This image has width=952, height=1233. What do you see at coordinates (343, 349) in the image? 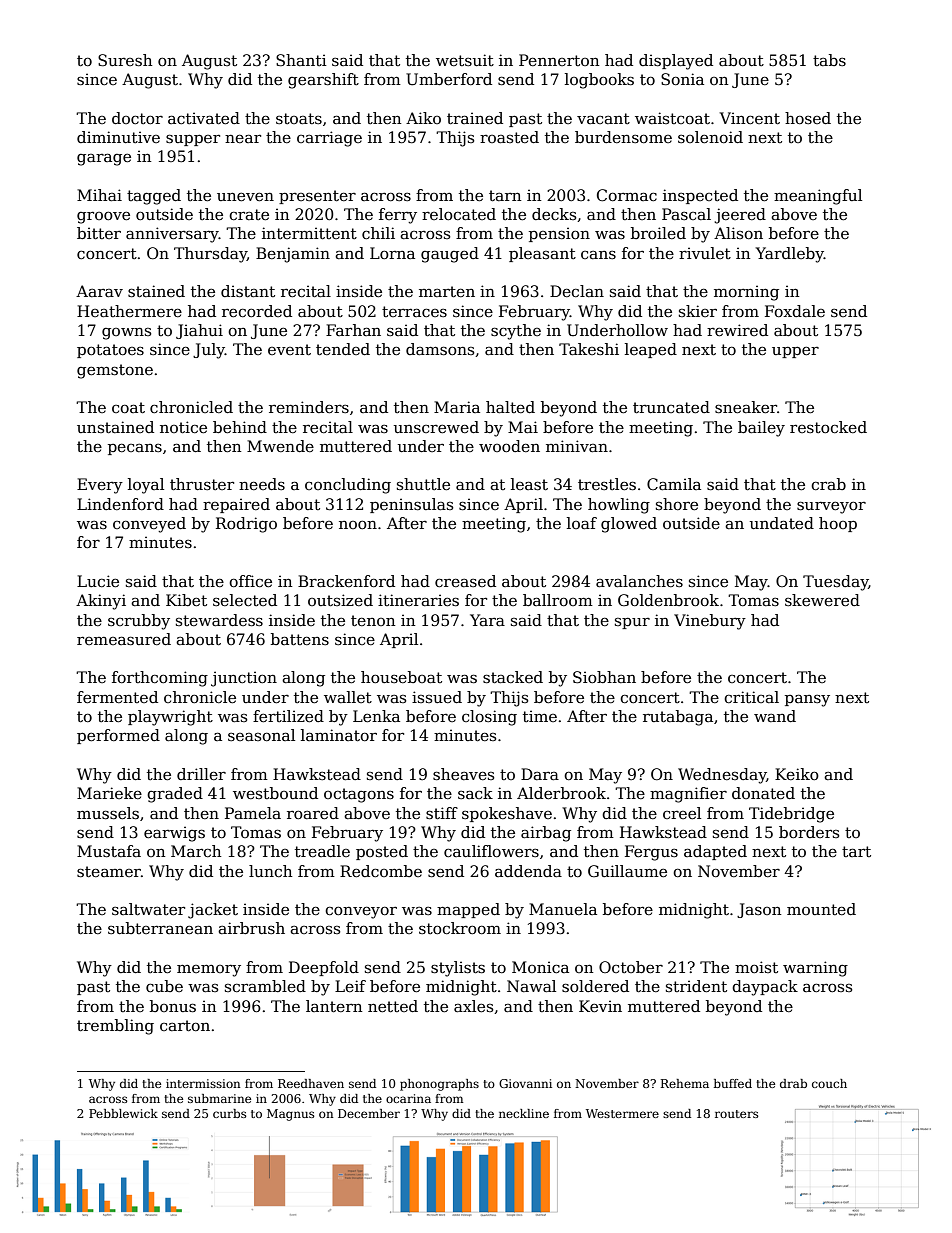
I see `tended` at bounding box center [343, 349].
